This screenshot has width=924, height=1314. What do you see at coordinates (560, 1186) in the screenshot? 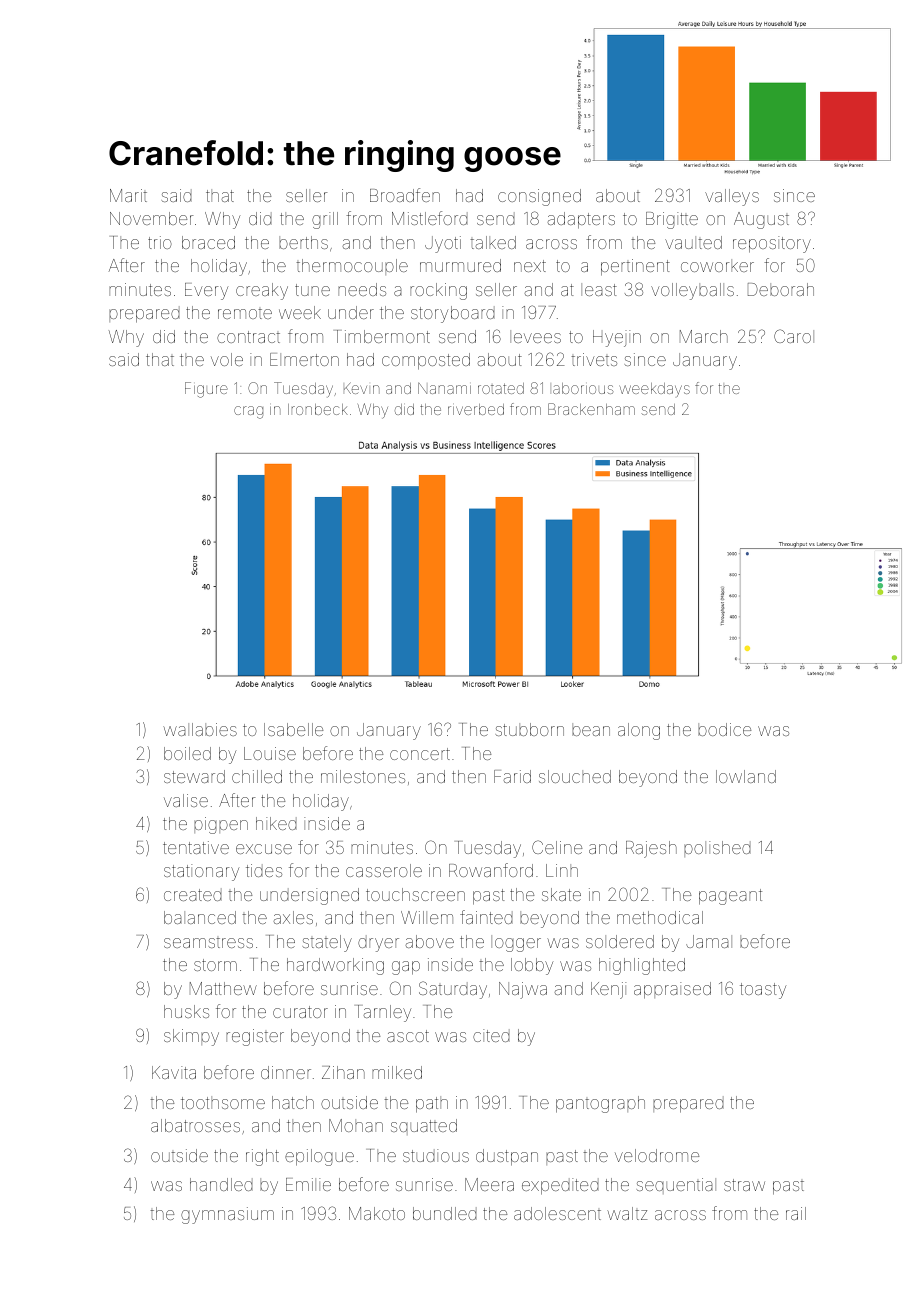
I see `expedited` at bounding box center [560, 1186].
